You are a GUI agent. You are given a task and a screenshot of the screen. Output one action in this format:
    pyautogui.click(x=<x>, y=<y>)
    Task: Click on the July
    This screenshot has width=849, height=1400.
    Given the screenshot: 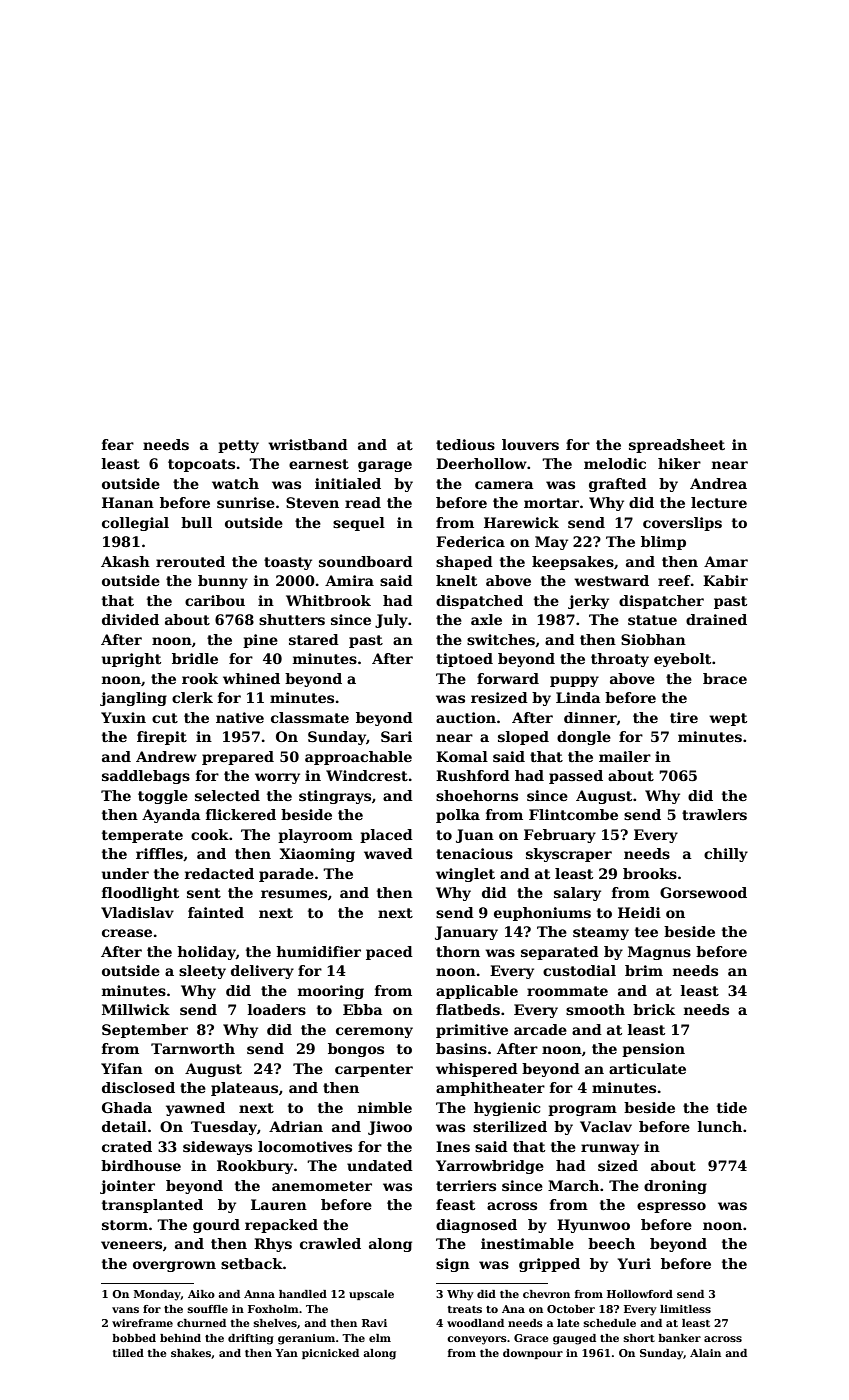 What is the action you would take?
    pyautogui.click(x=391, y=621)
